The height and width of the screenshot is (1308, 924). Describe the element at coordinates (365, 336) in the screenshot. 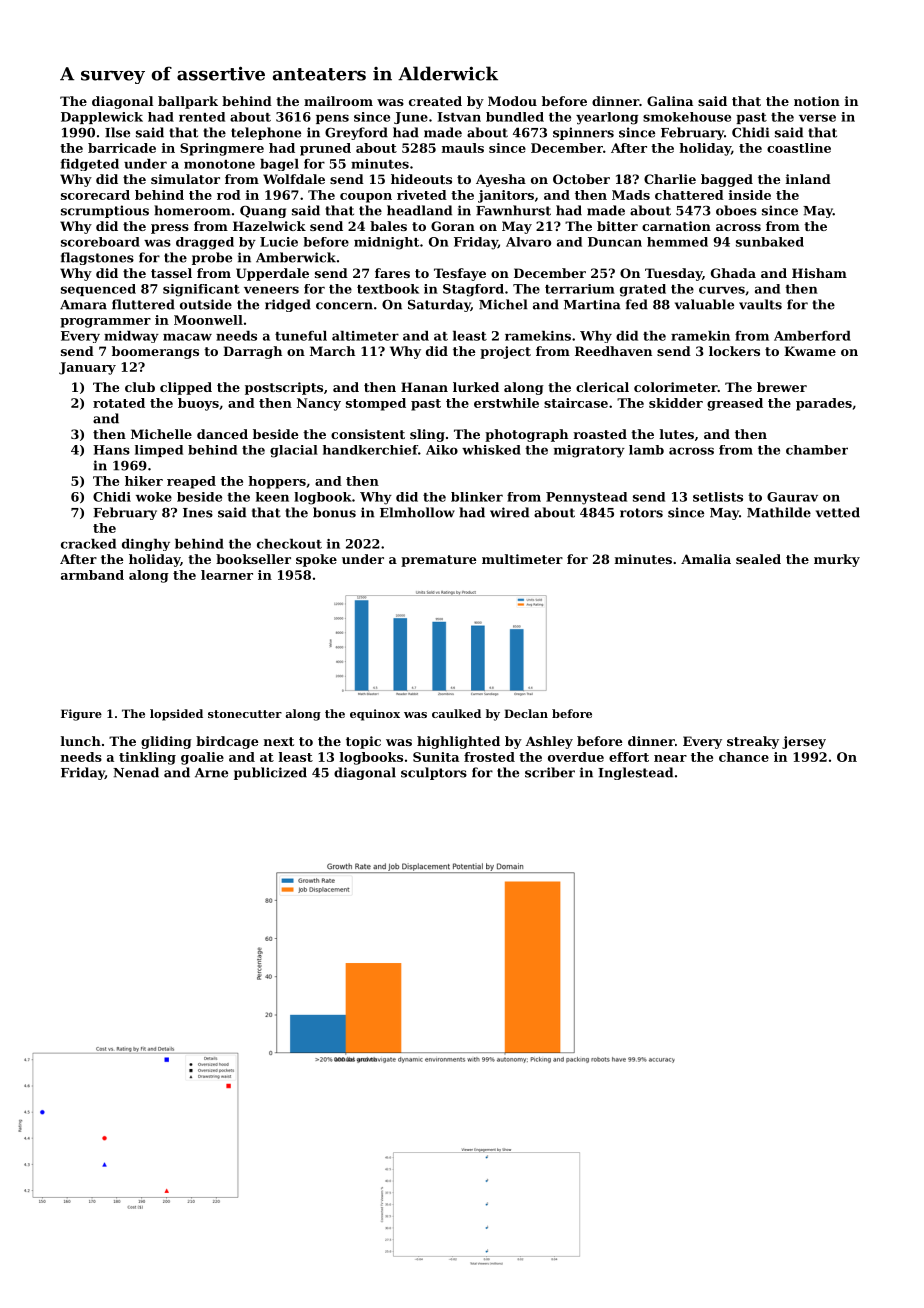

I see `altimeter` at that location.
